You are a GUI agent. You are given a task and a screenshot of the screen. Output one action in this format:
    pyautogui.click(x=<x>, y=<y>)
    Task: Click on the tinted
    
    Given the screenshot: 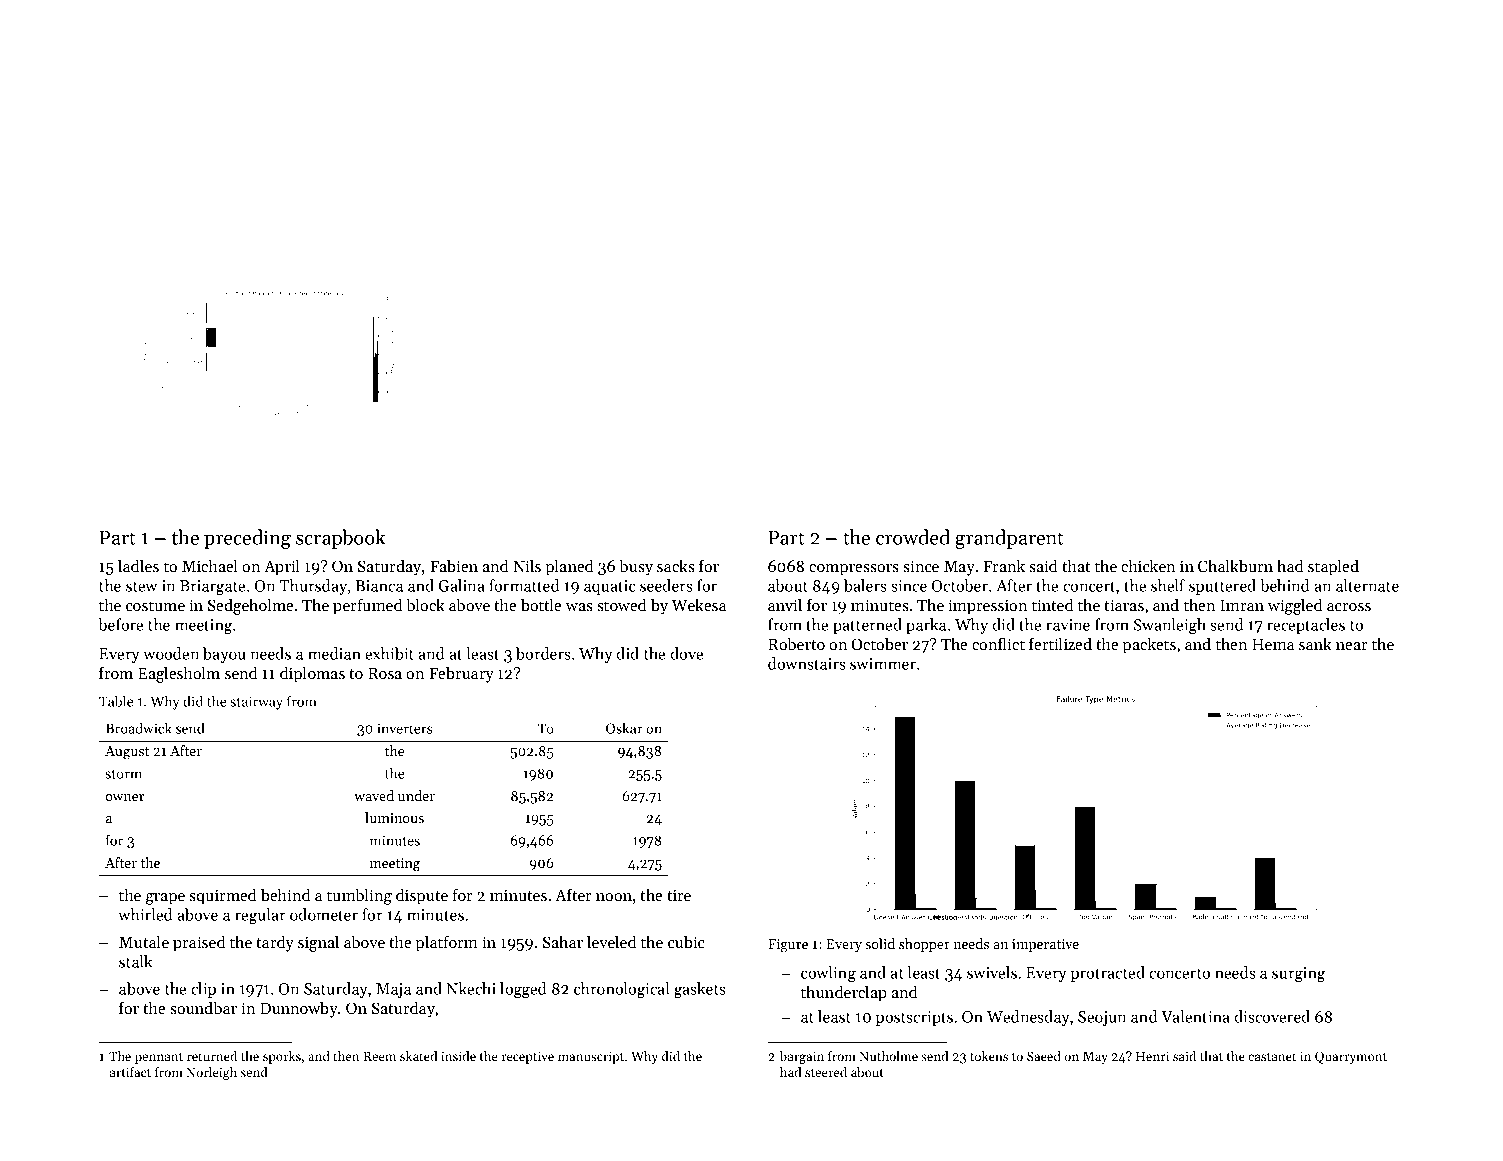 What is the action you would take?
    pyautogui.click(x=1053, y=605)
